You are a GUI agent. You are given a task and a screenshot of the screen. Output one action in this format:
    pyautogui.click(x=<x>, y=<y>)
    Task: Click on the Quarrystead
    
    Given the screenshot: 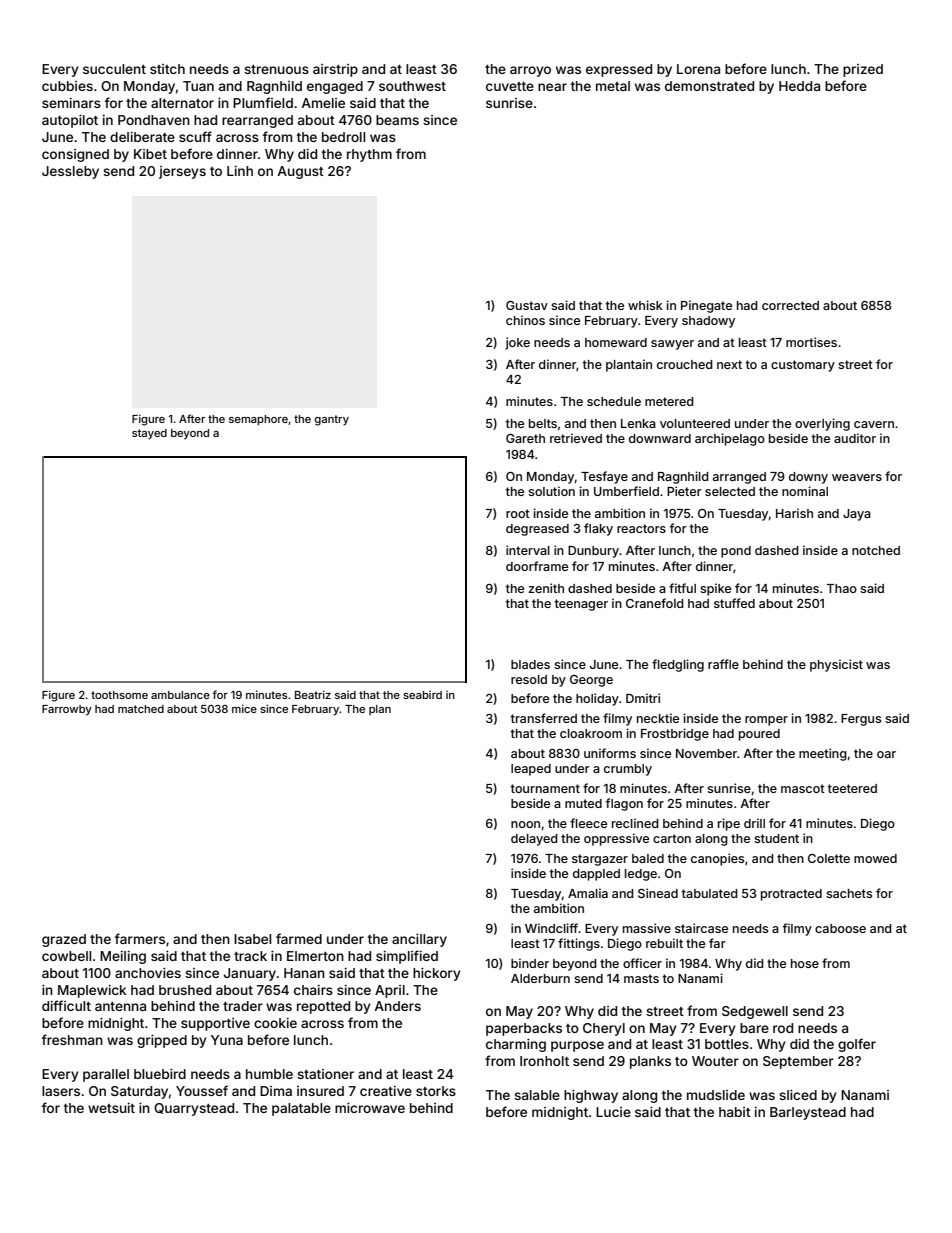 What is the action you would take?
    pyautogui.click(x=194, y=1109)
